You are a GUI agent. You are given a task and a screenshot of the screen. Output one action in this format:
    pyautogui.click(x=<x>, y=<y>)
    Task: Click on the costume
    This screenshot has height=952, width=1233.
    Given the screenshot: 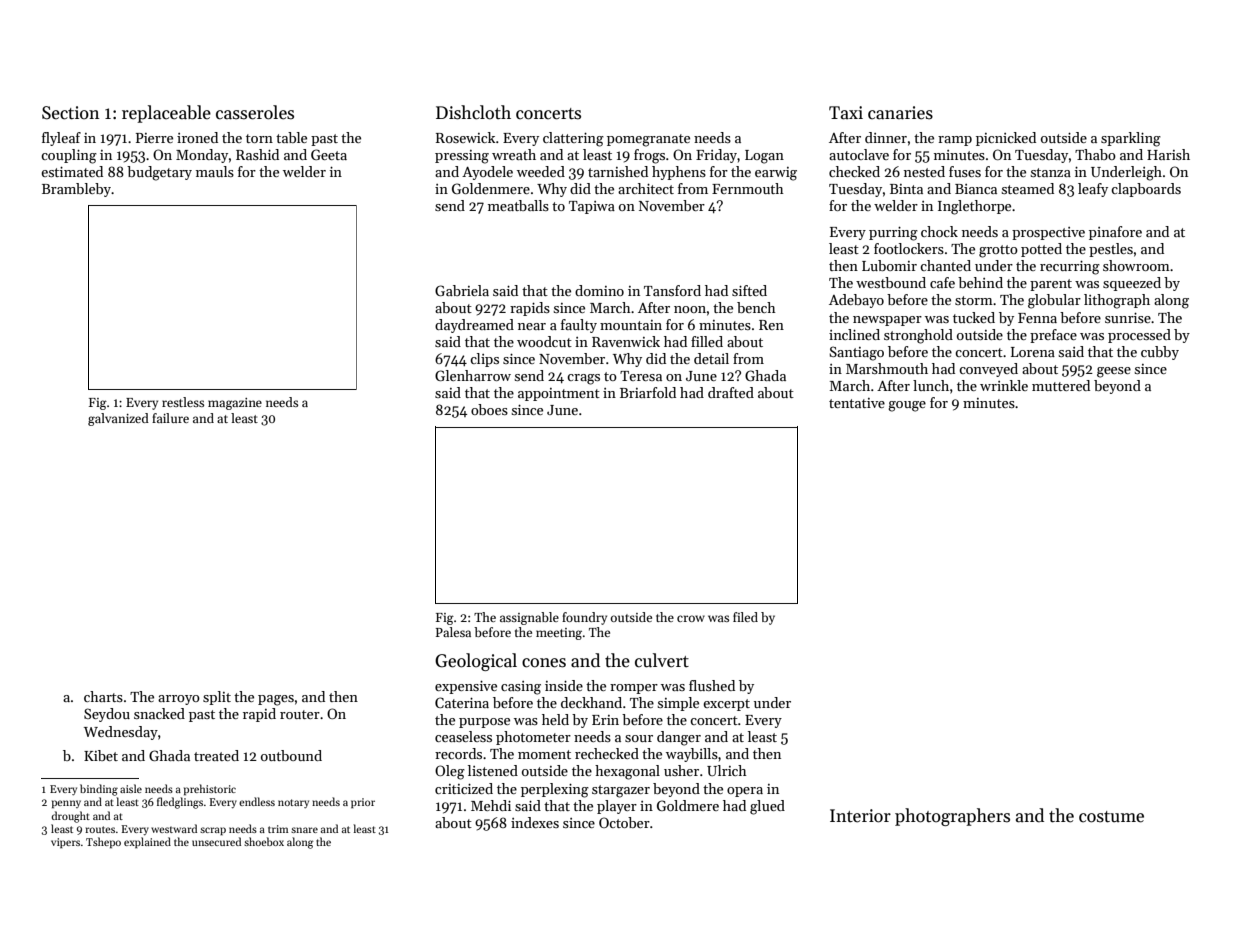 What is the action you would take?
    pyautogui.click(x=1111, y=817)
